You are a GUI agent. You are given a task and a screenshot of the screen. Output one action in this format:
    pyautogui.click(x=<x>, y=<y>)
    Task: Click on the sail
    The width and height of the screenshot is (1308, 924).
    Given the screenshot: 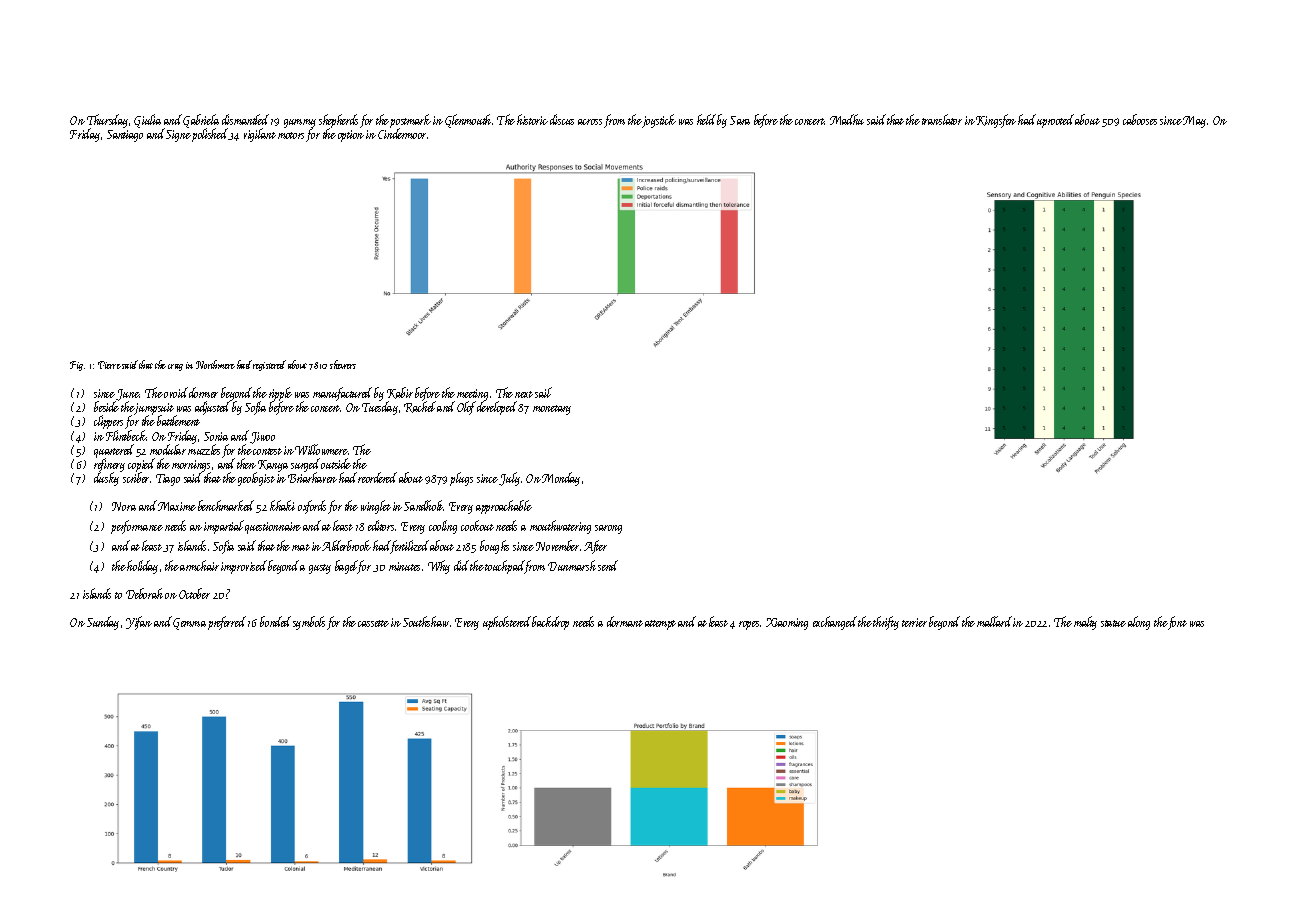 What is the action you would take?
    pyautogui.click(x=543, y=392)
